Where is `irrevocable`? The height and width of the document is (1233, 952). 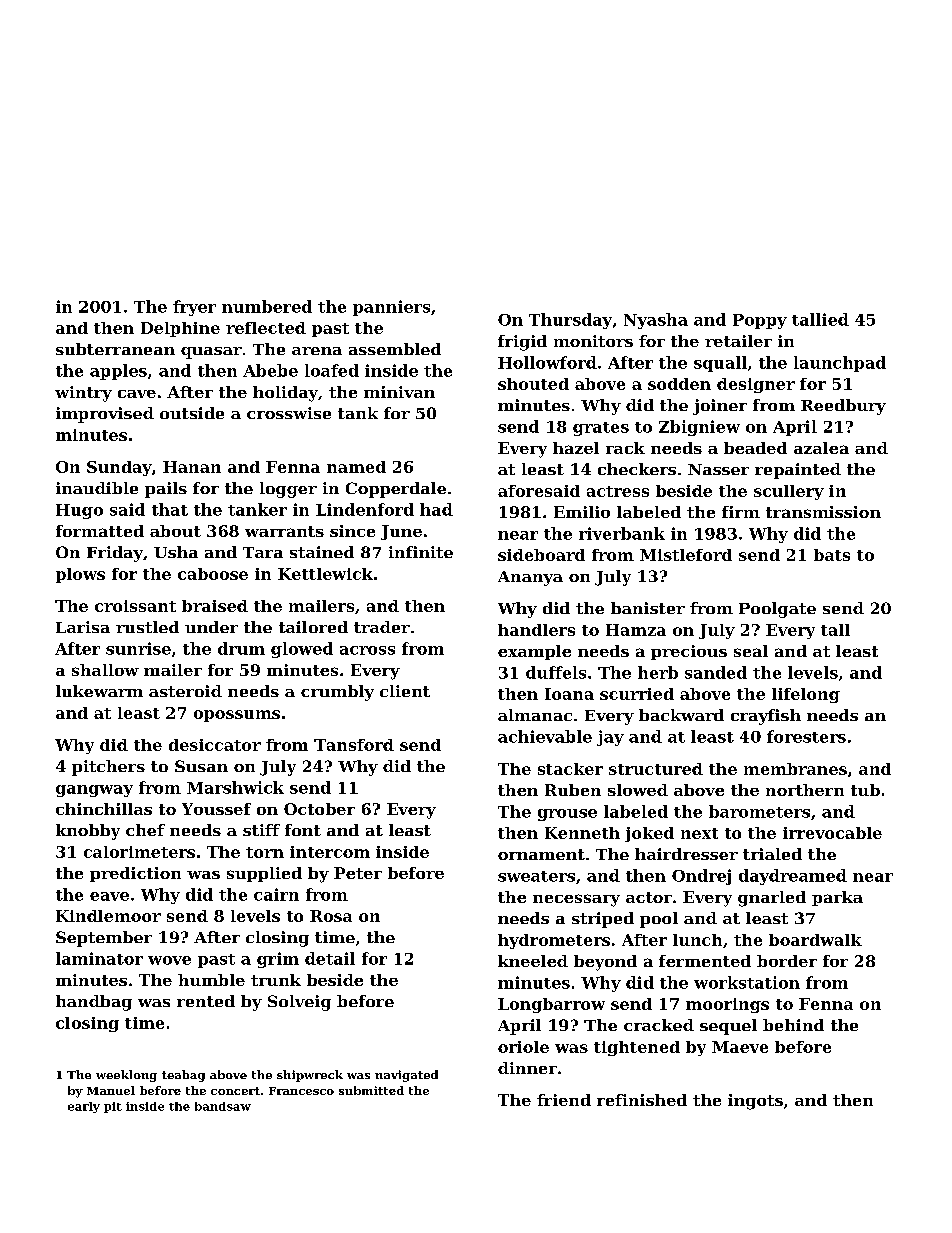
irrevocable is located at coordinates (832, 833).
